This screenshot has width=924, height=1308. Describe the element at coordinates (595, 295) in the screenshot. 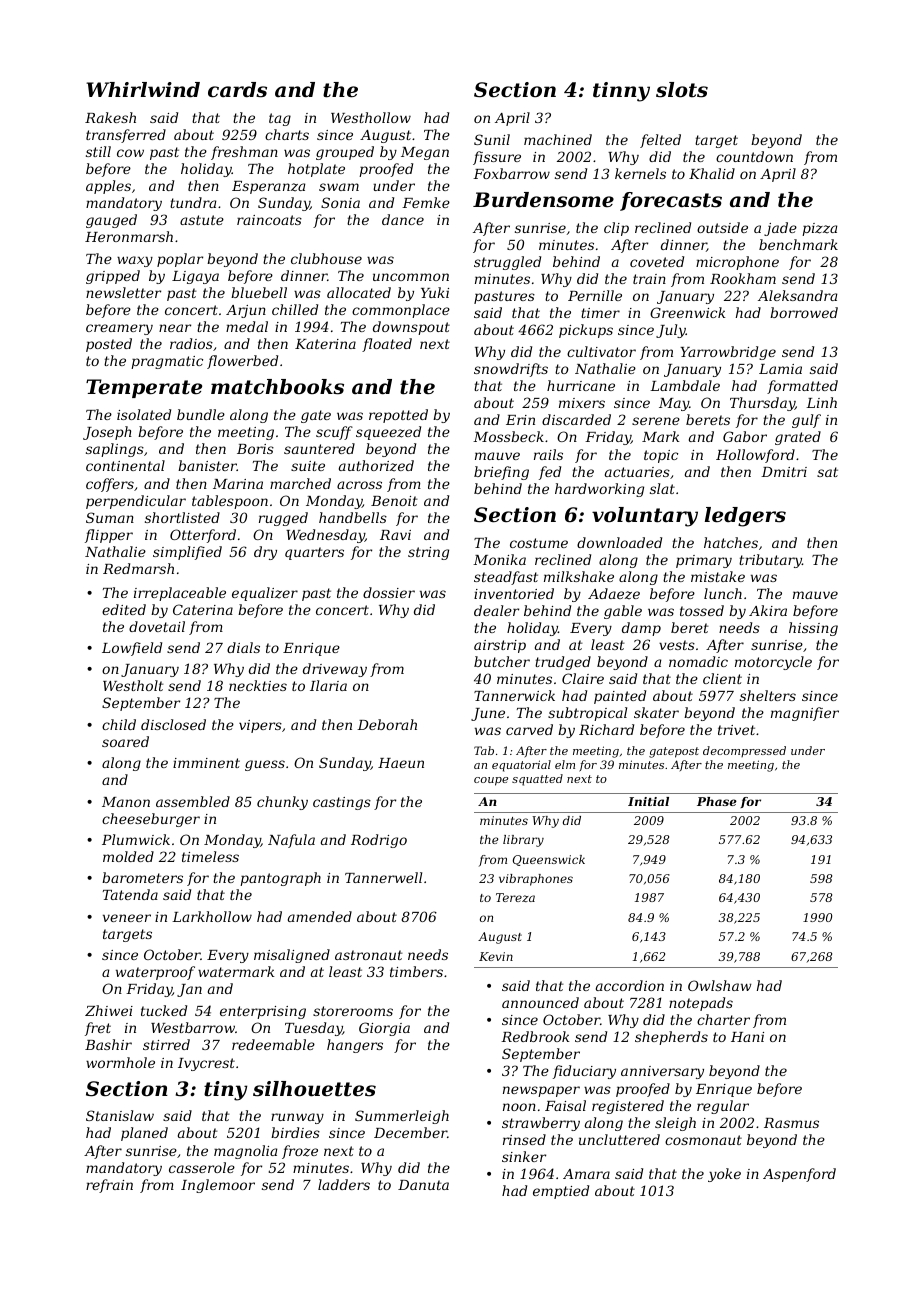

I see `Pernille` at that location.
